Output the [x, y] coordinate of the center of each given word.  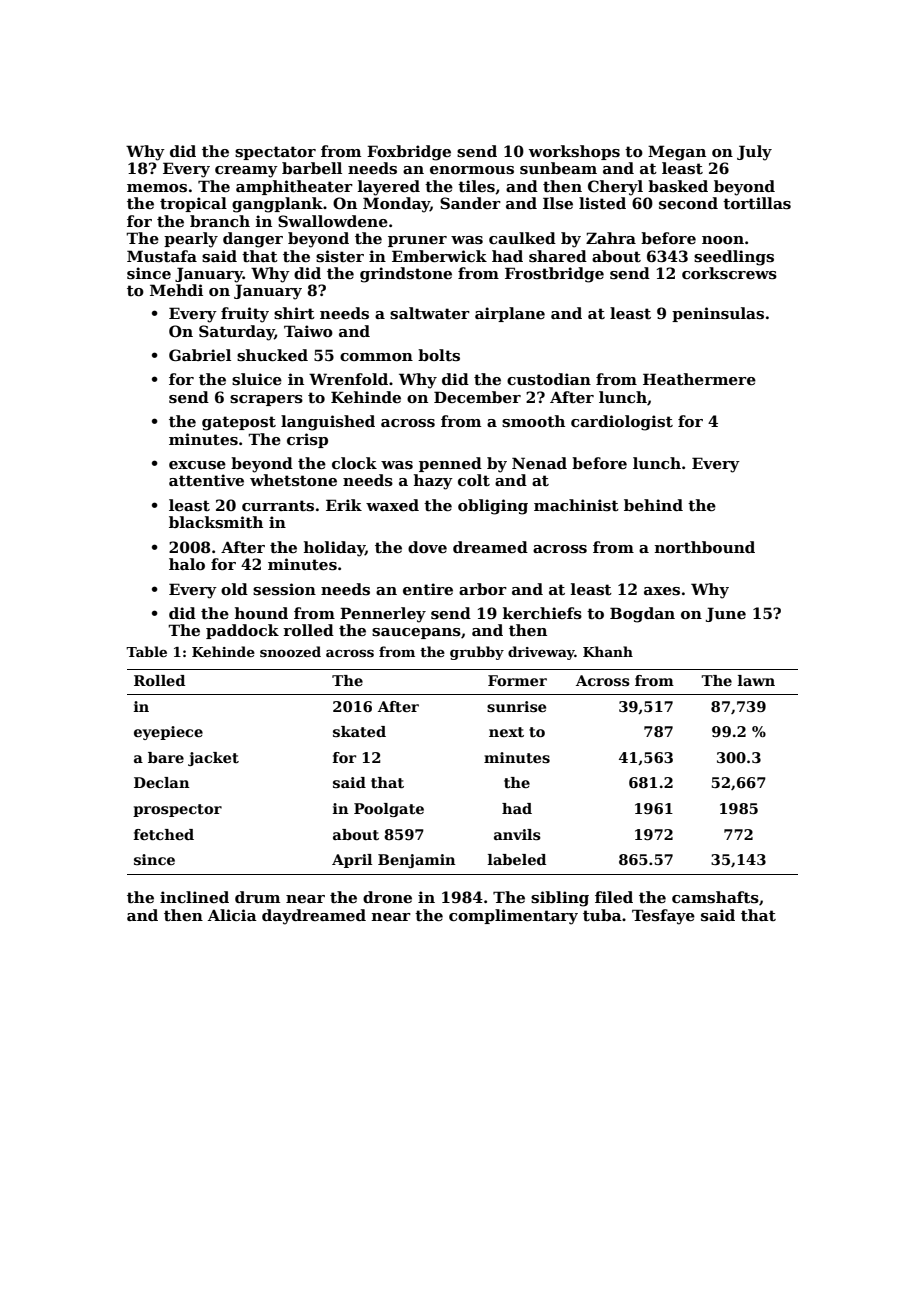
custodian [549, 379]
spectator [275, 153]
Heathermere [699, 379]
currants [278, 505]
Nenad [539, 463]
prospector [177, 810]
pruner [417, 241]
